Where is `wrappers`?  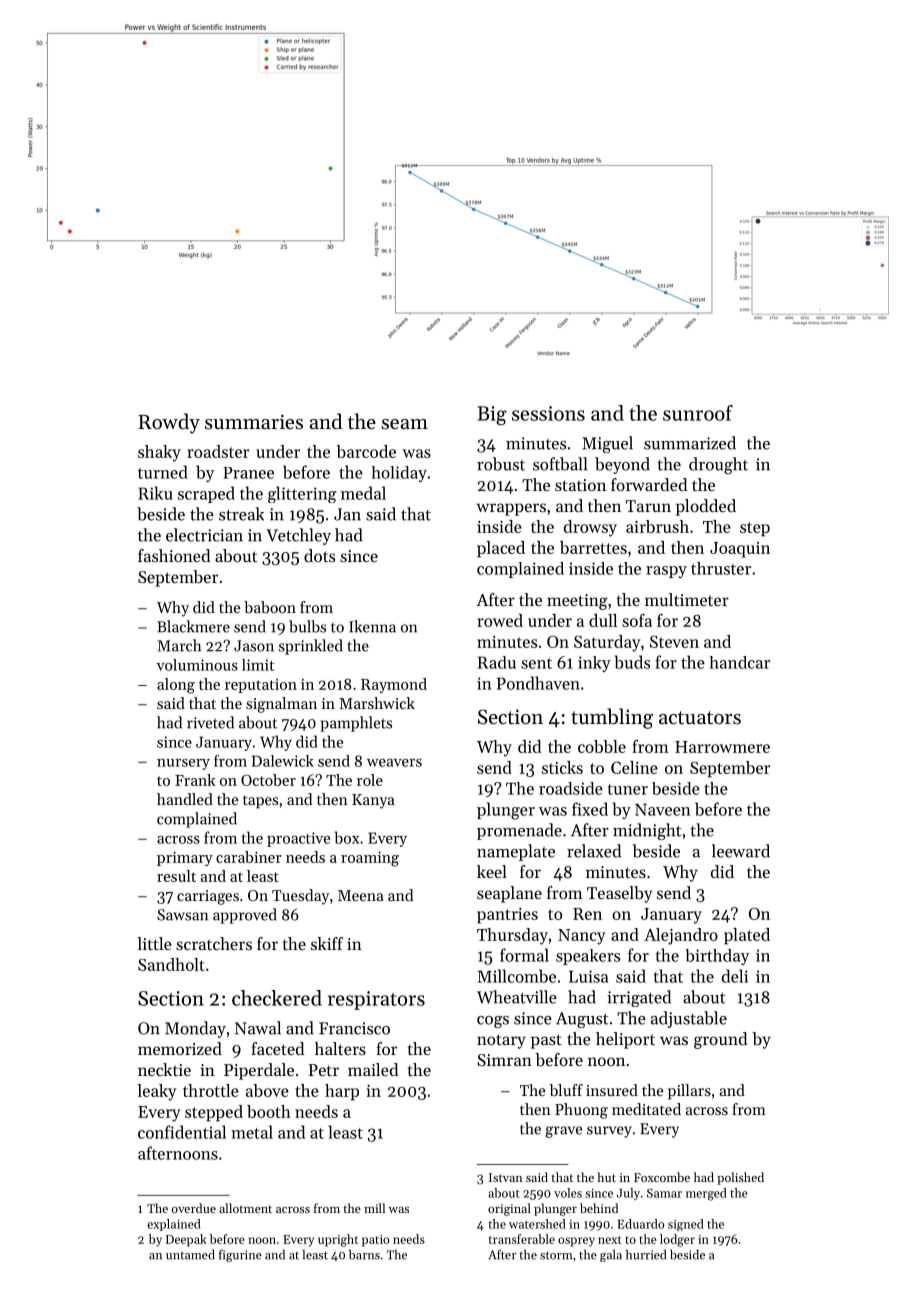
wrappers is located at coordinates (511, 509).
